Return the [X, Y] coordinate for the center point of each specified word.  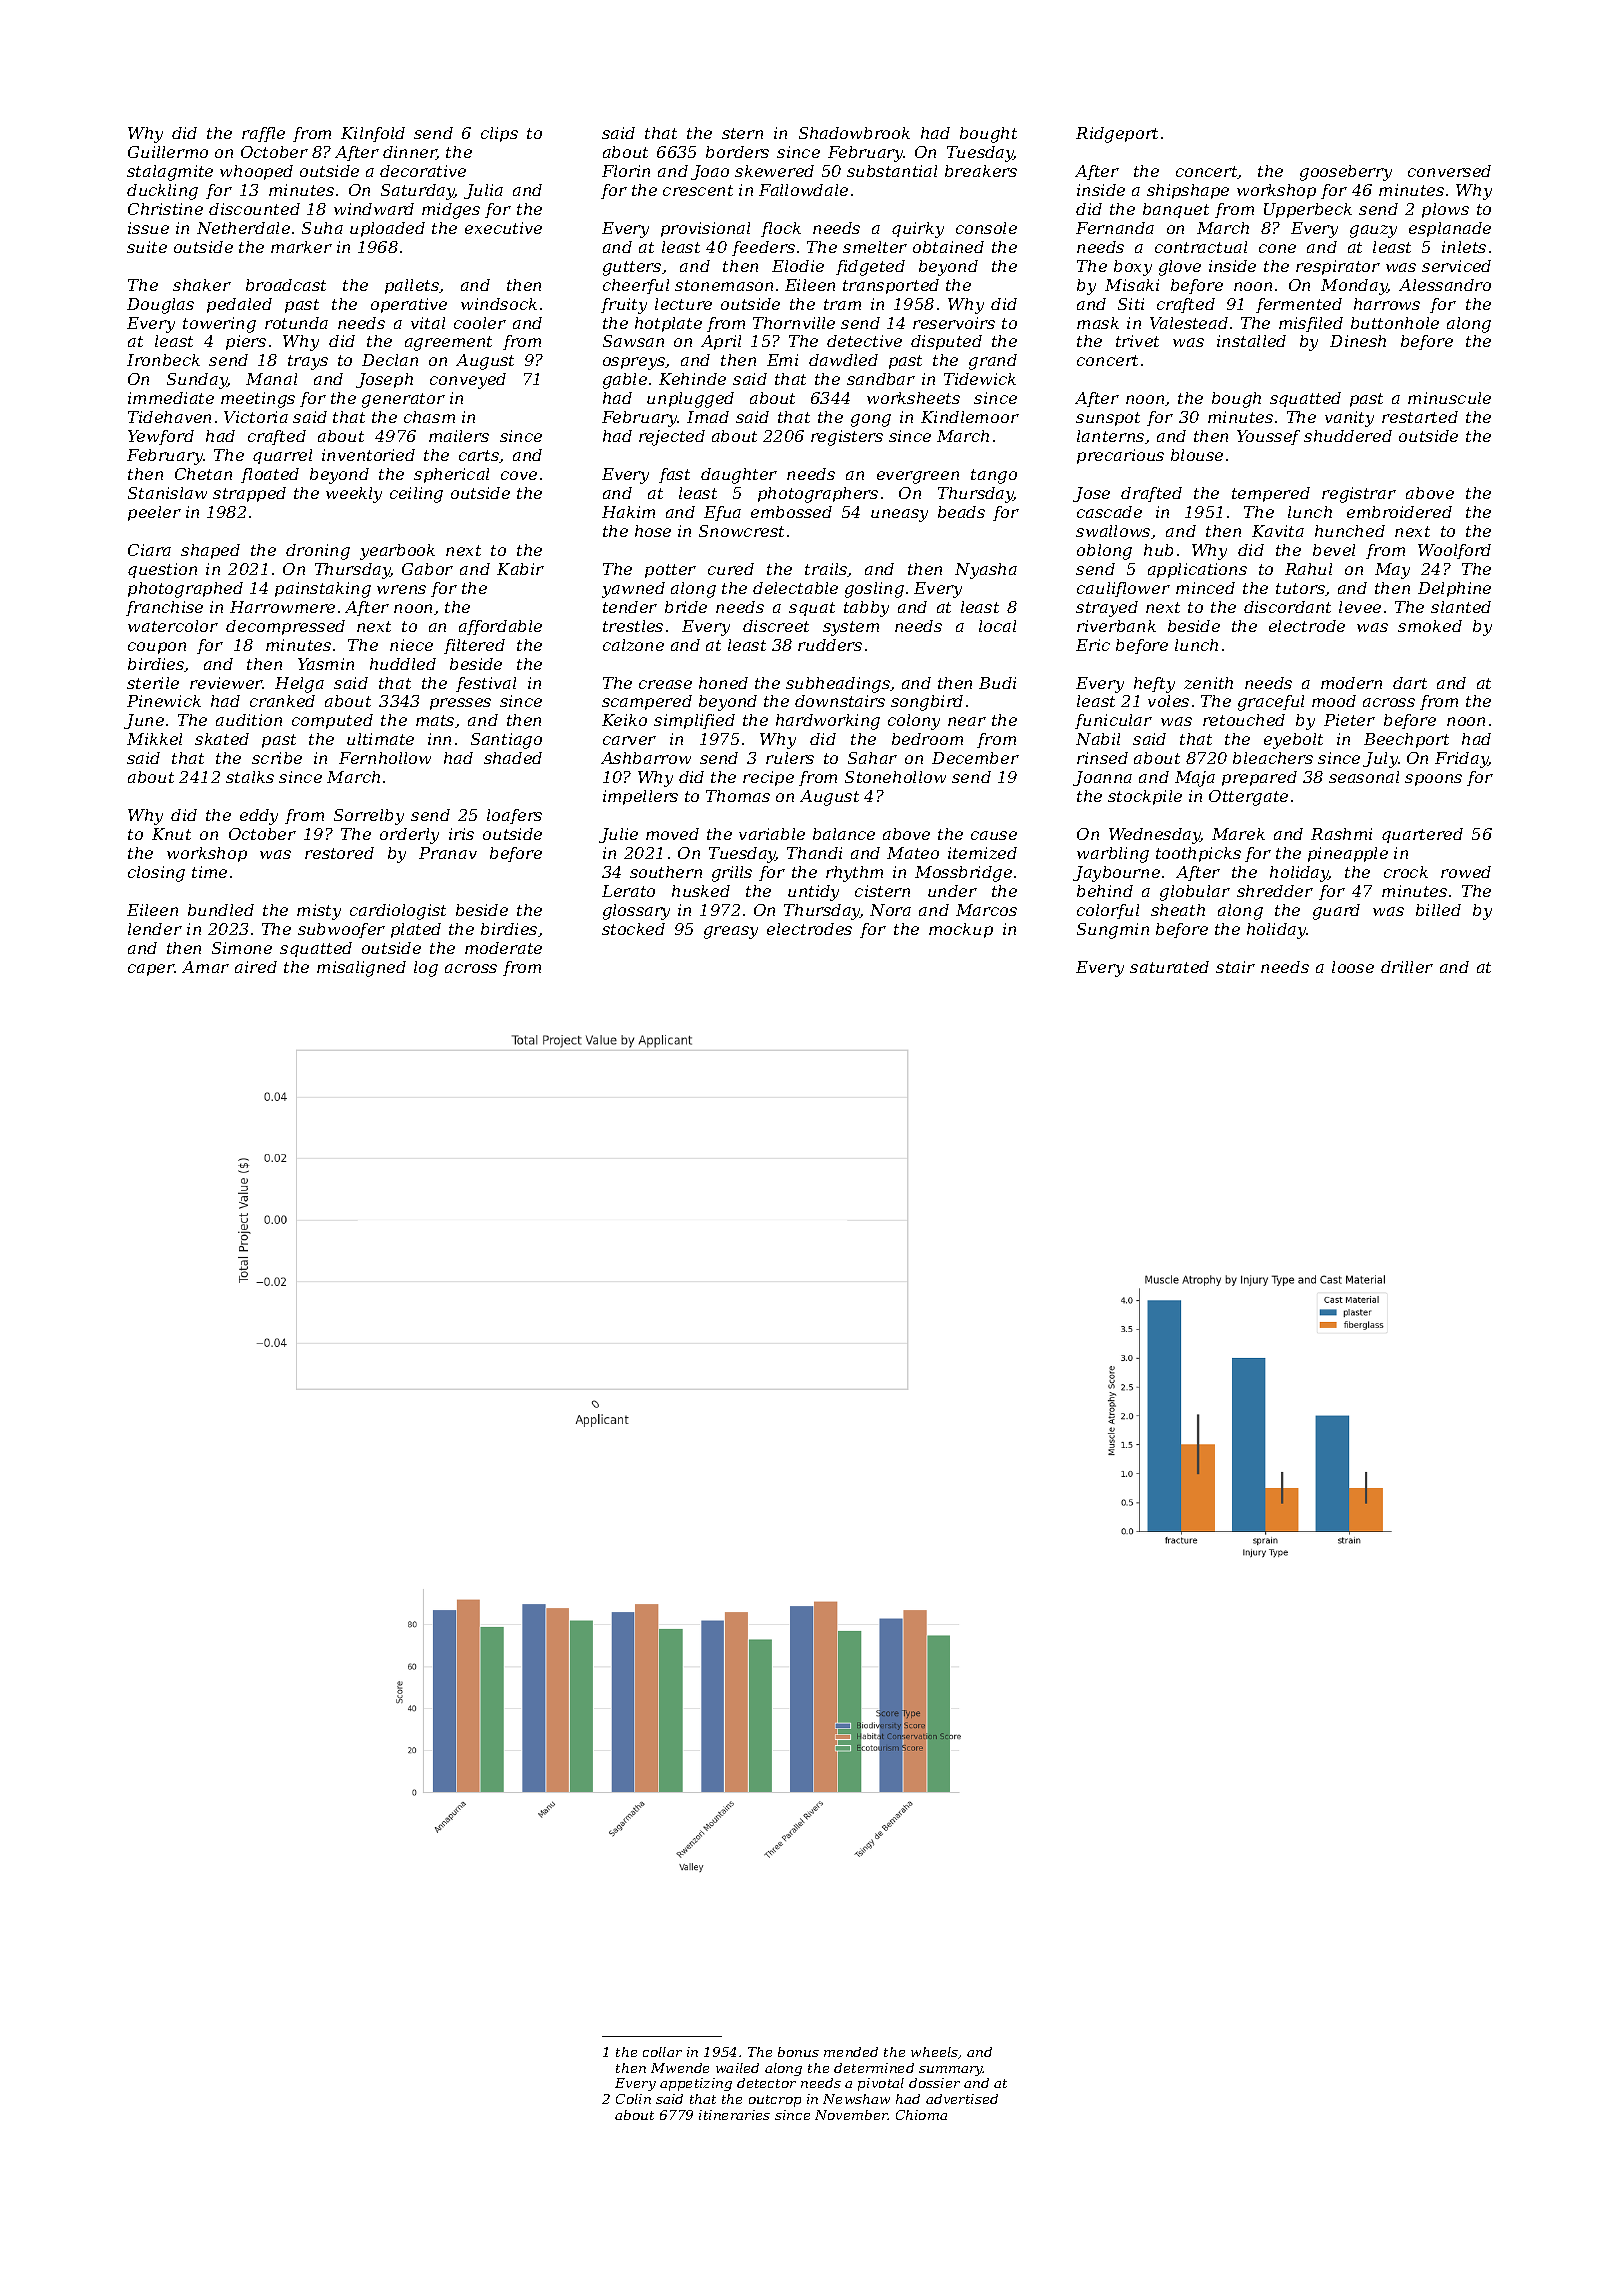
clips [499, 134]
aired [256, 967]
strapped [249, 494]
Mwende [680, 2068]
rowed [1466, 872]
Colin [633, 2099]
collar [662, 2052]
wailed [737, 2068]
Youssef [1268, 437]
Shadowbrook [854, 133]
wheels [935, 2053]
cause [994, 835]
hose [653, 531]
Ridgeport [1117, 135]
